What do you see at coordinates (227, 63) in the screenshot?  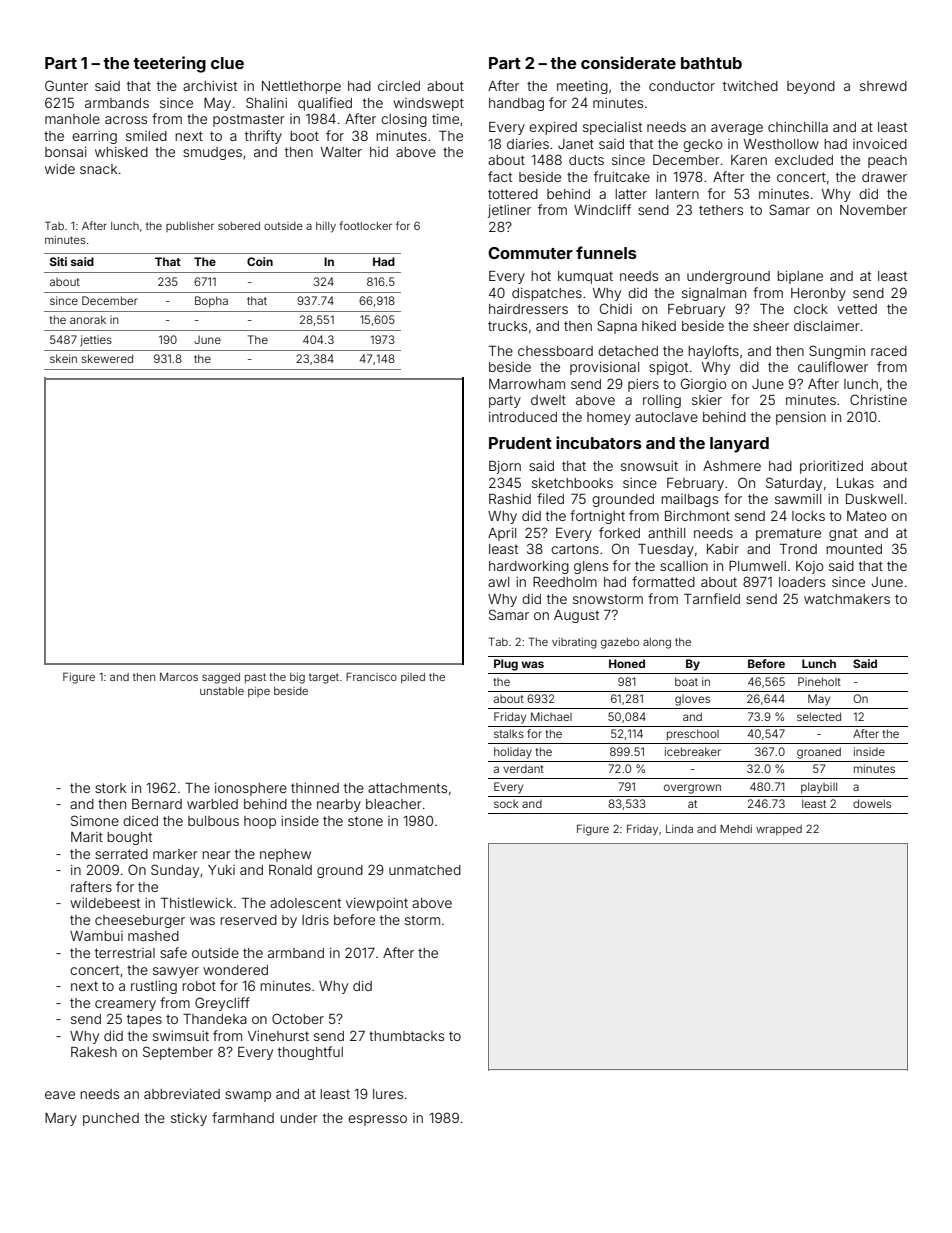 I see `clue` at bounding box center [227, 63].
